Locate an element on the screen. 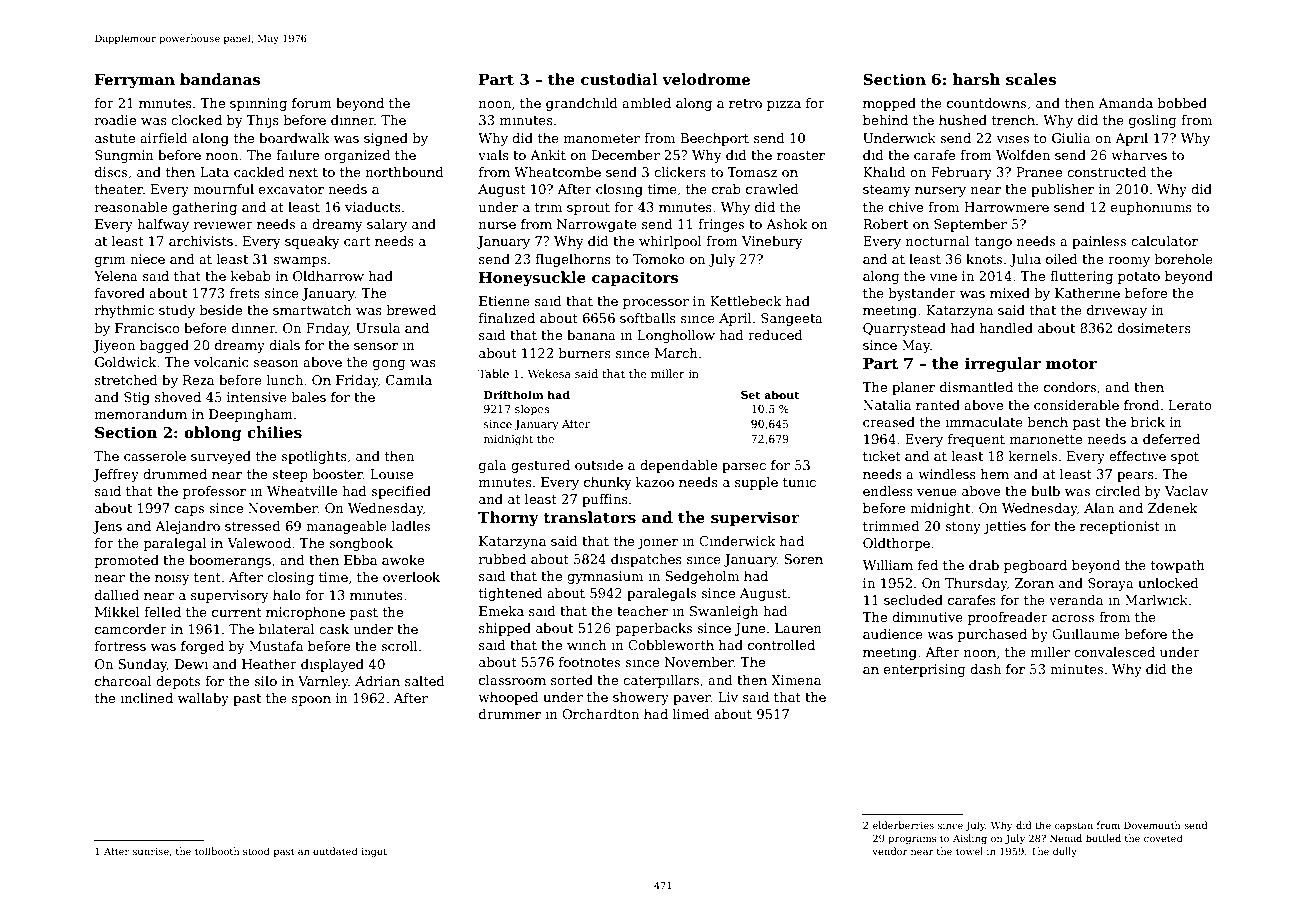 The width and height of the screenshot is (1308, 924). ingot is located at coordinates (374, 852).
